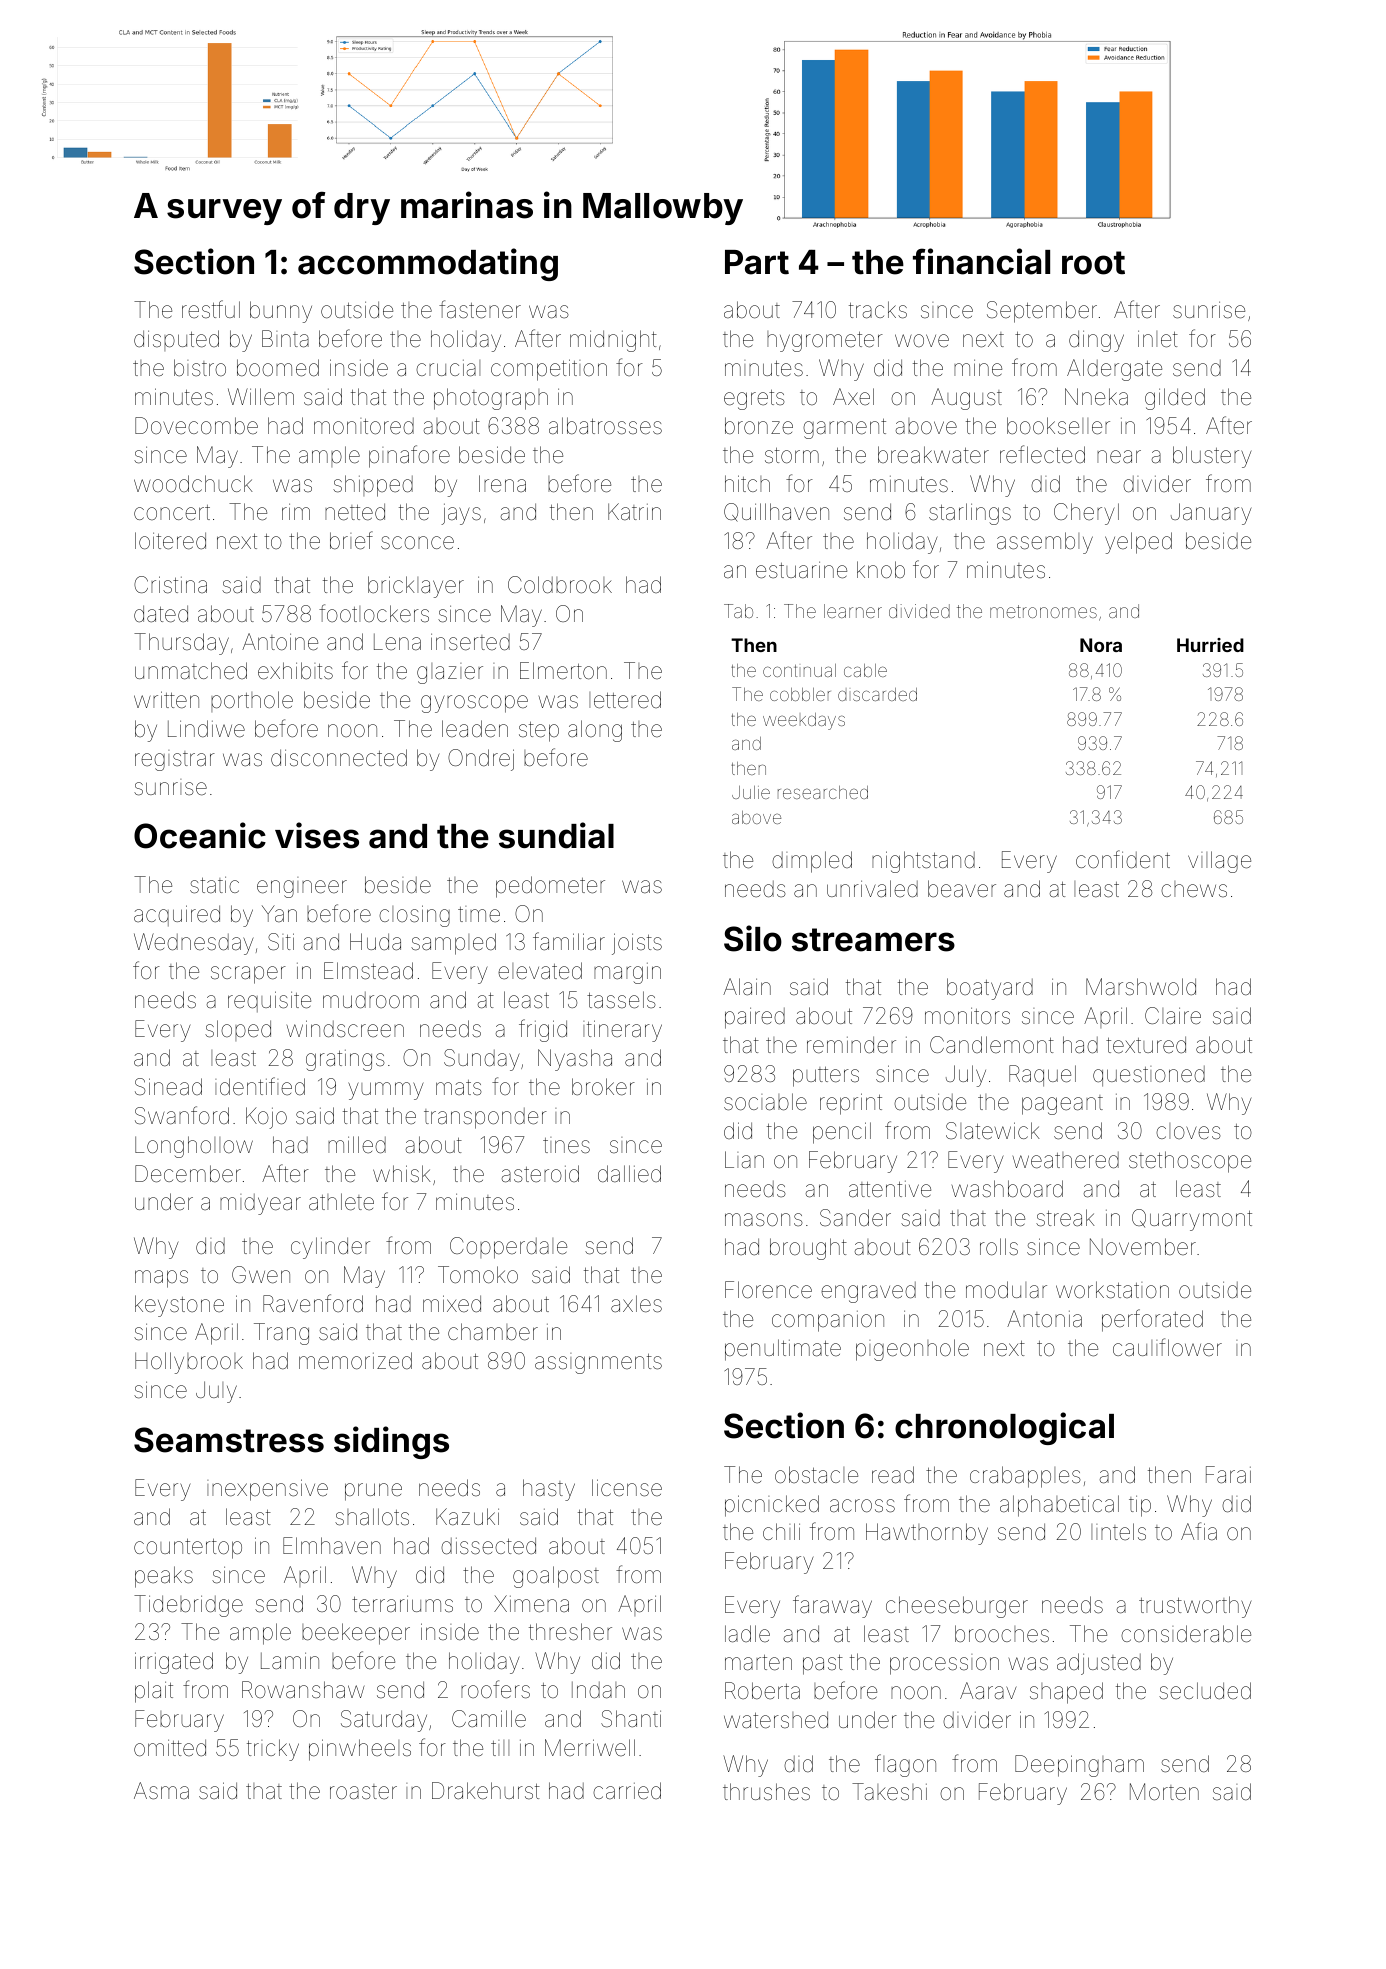 The height and width of the page is (1969, 1386). What do you see at coordinates (161, 1791) in the page?
I see `Asma` at bounding box center [161, 1791].
